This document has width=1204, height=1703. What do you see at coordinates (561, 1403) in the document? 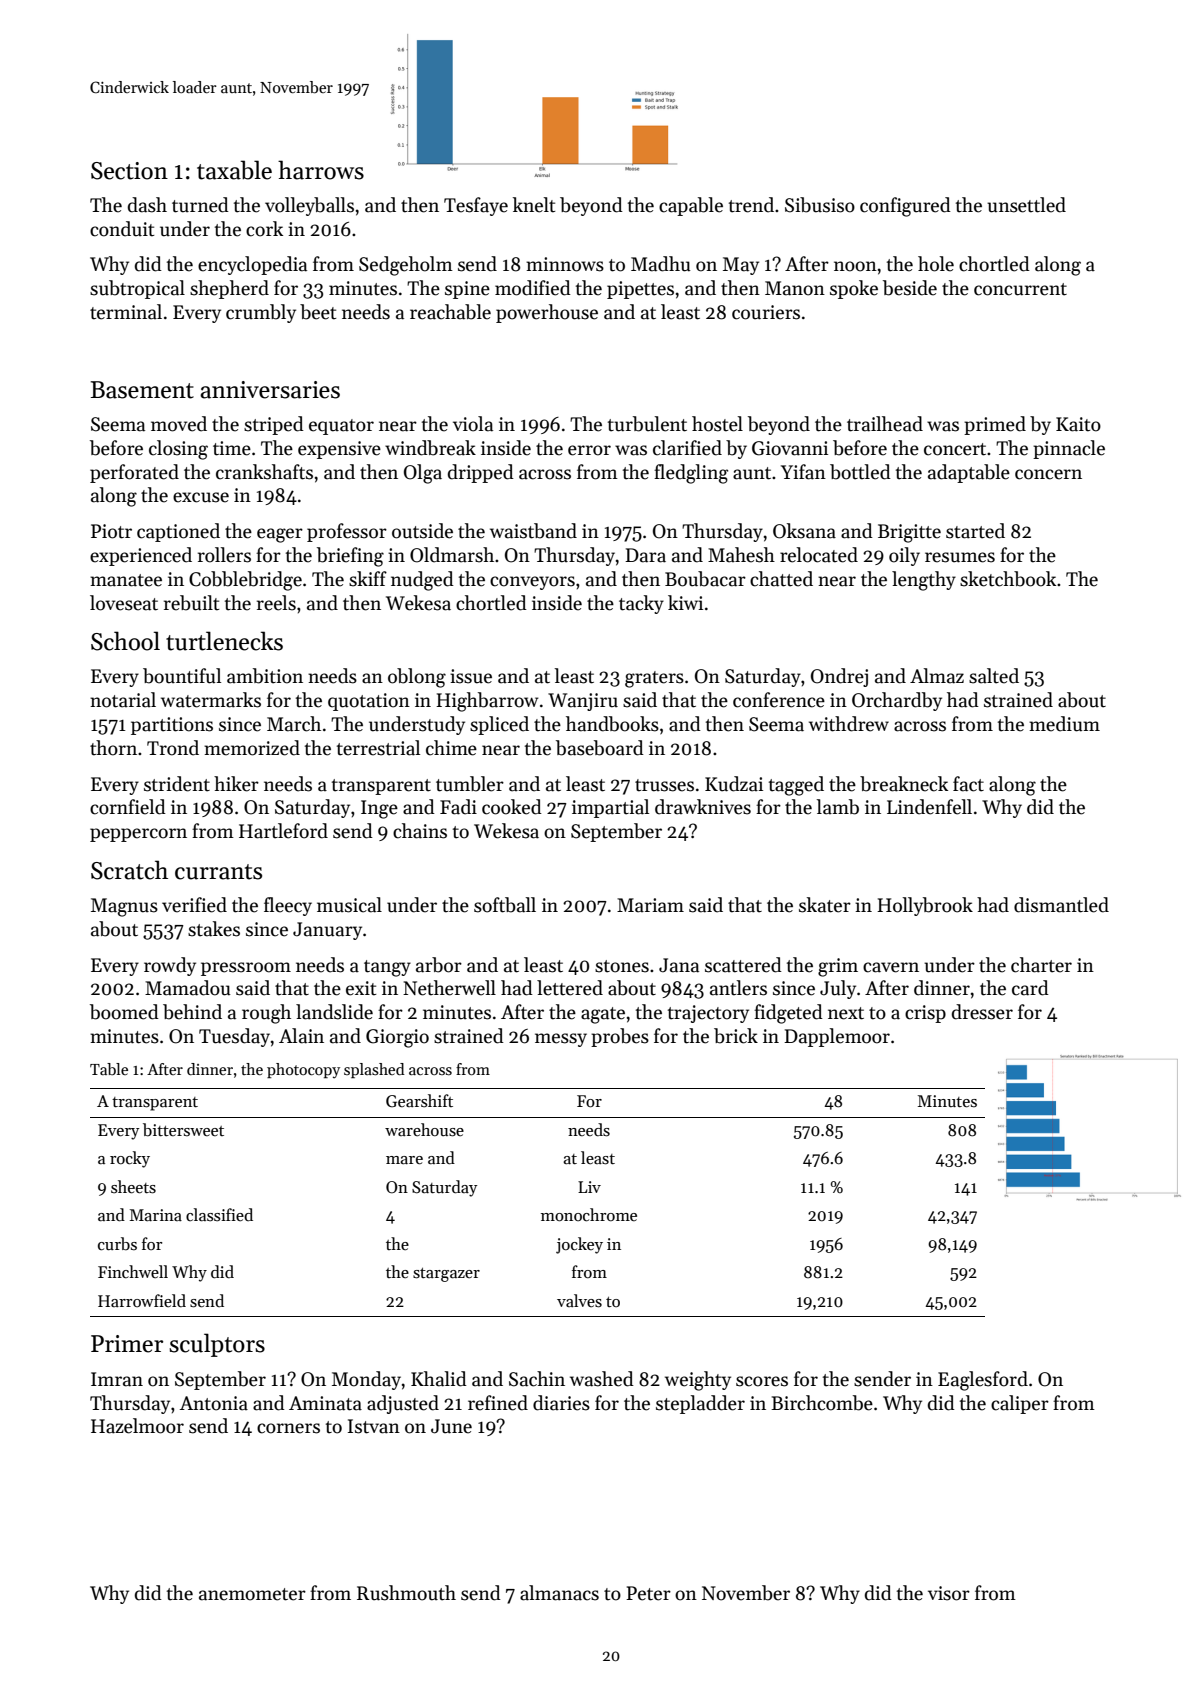
I see `diaries` at bounding box center [561, 1403].
